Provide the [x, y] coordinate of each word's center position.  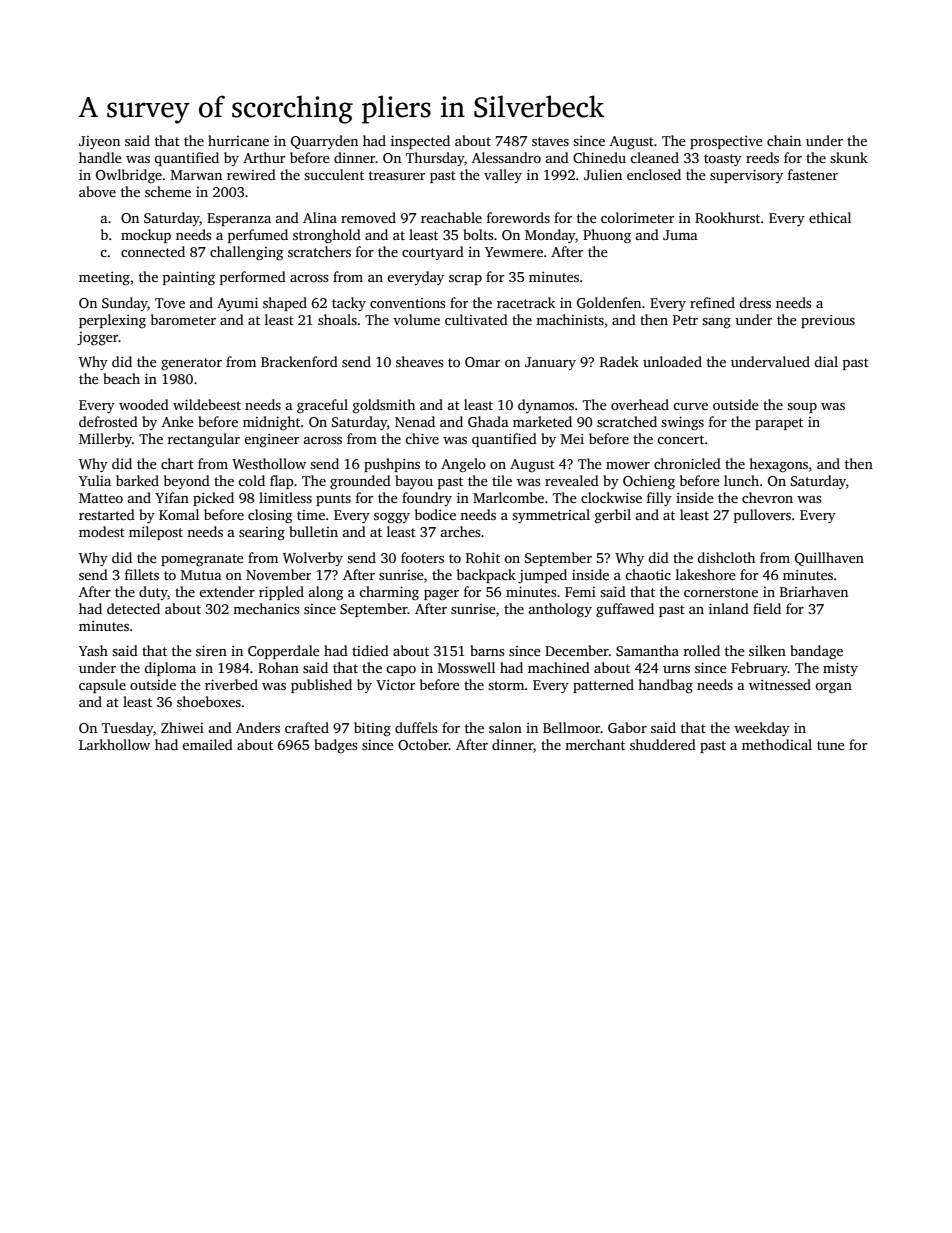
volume [416, 319]
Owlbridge [129, 176]
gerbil [613, 516]
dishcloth [726, 557]
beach [121, 378]
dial [826, 361]
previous [828, 321]
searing [262, 534]
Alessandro [506, 157]
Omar [482, 362]
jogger [98, 339]
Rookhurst [727, 217]
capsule [102, 686]
